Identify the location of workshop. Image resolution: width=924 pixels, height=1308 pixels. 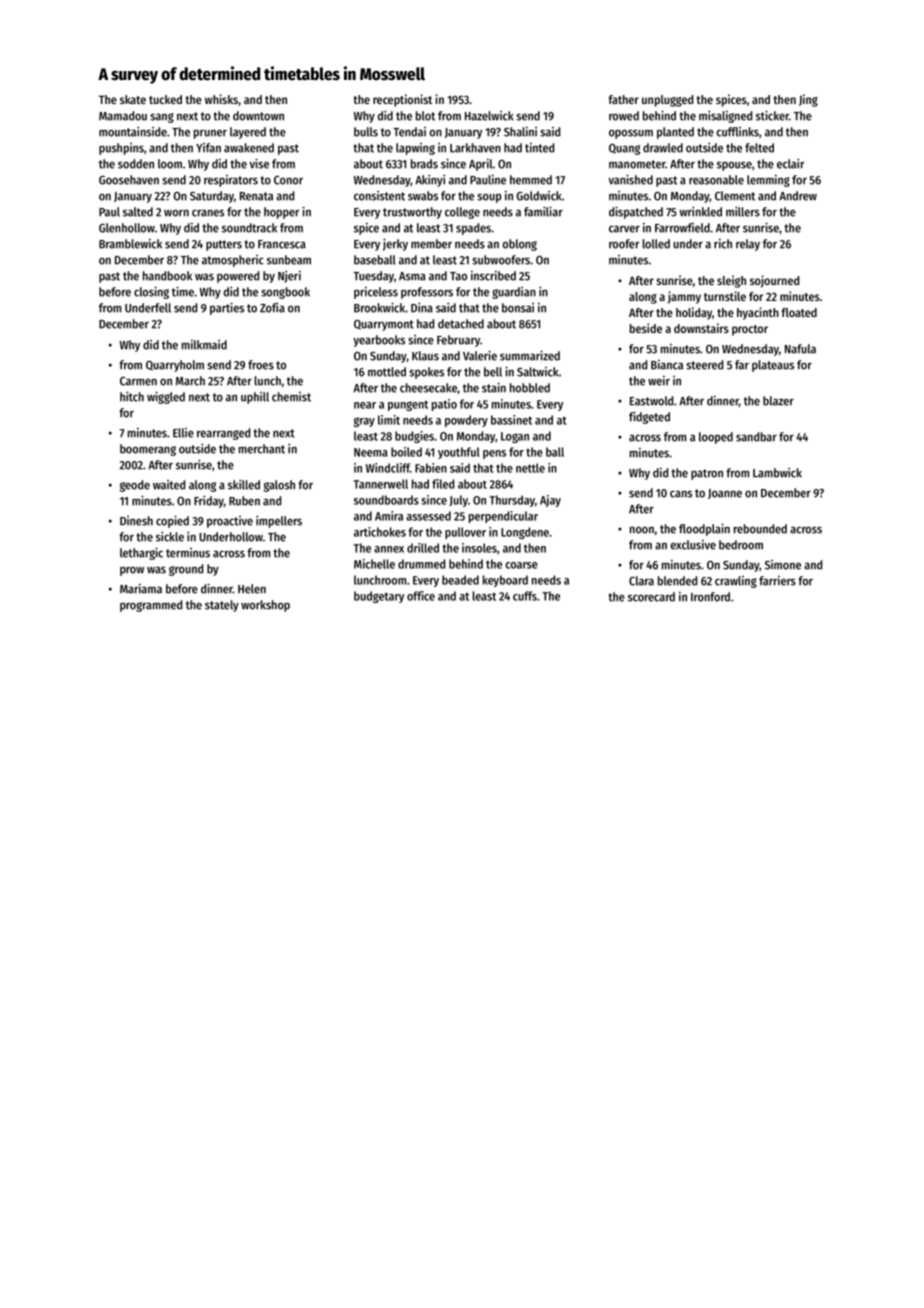
(265, 606).
